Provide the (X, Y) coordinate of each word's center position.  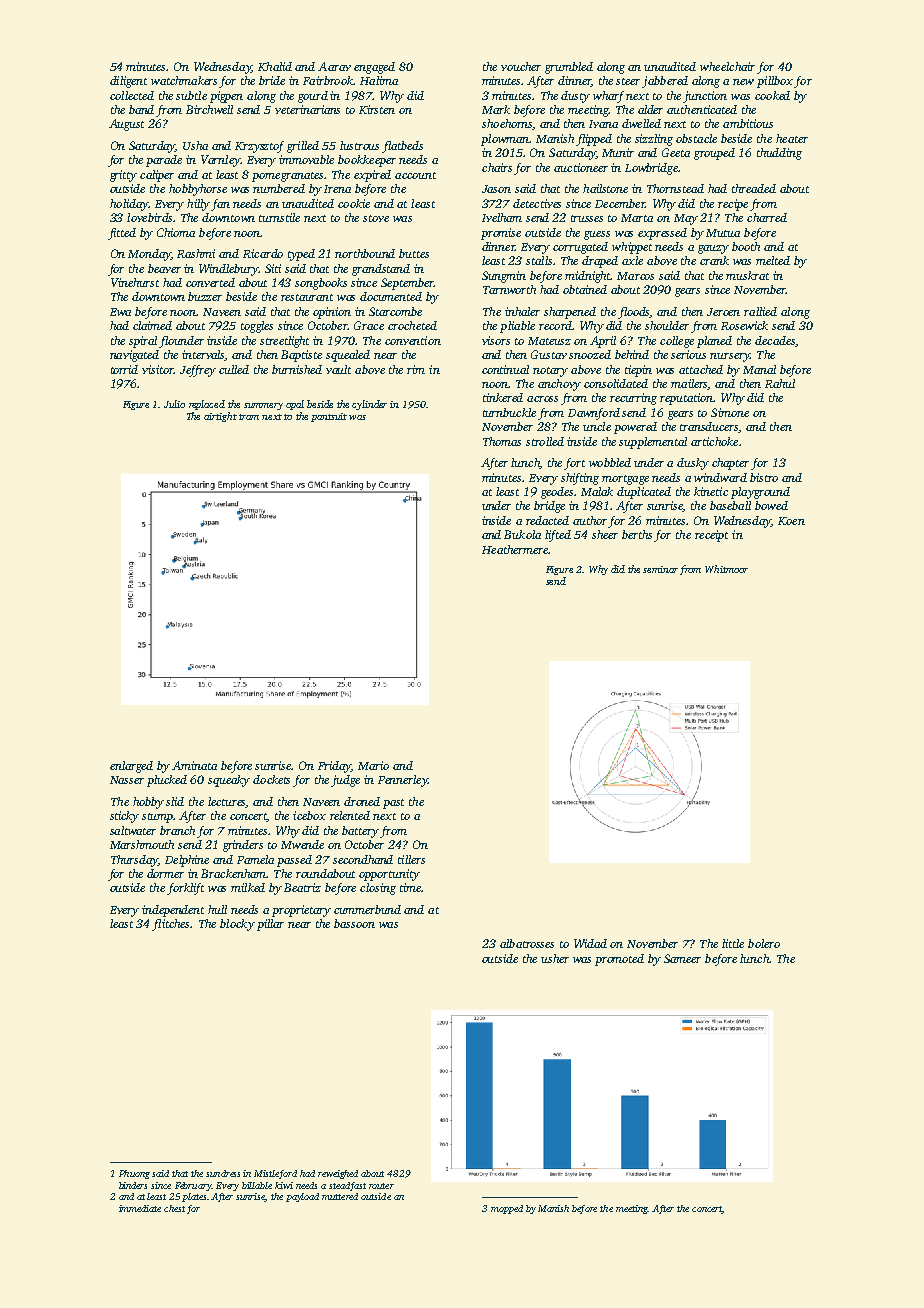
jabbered (665, 82)
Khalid (275, 66)
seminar (660, 569)
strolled (545, 441)
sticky (124, 817)
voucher (521, 66)
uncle (597, 426)
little (733, 943)
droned (362, 801)
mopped (507, 1209)
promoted (619, 960)
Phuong (134, 1174)
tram (249, 417)
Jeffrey (198, 371)
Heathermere (515, 549)
